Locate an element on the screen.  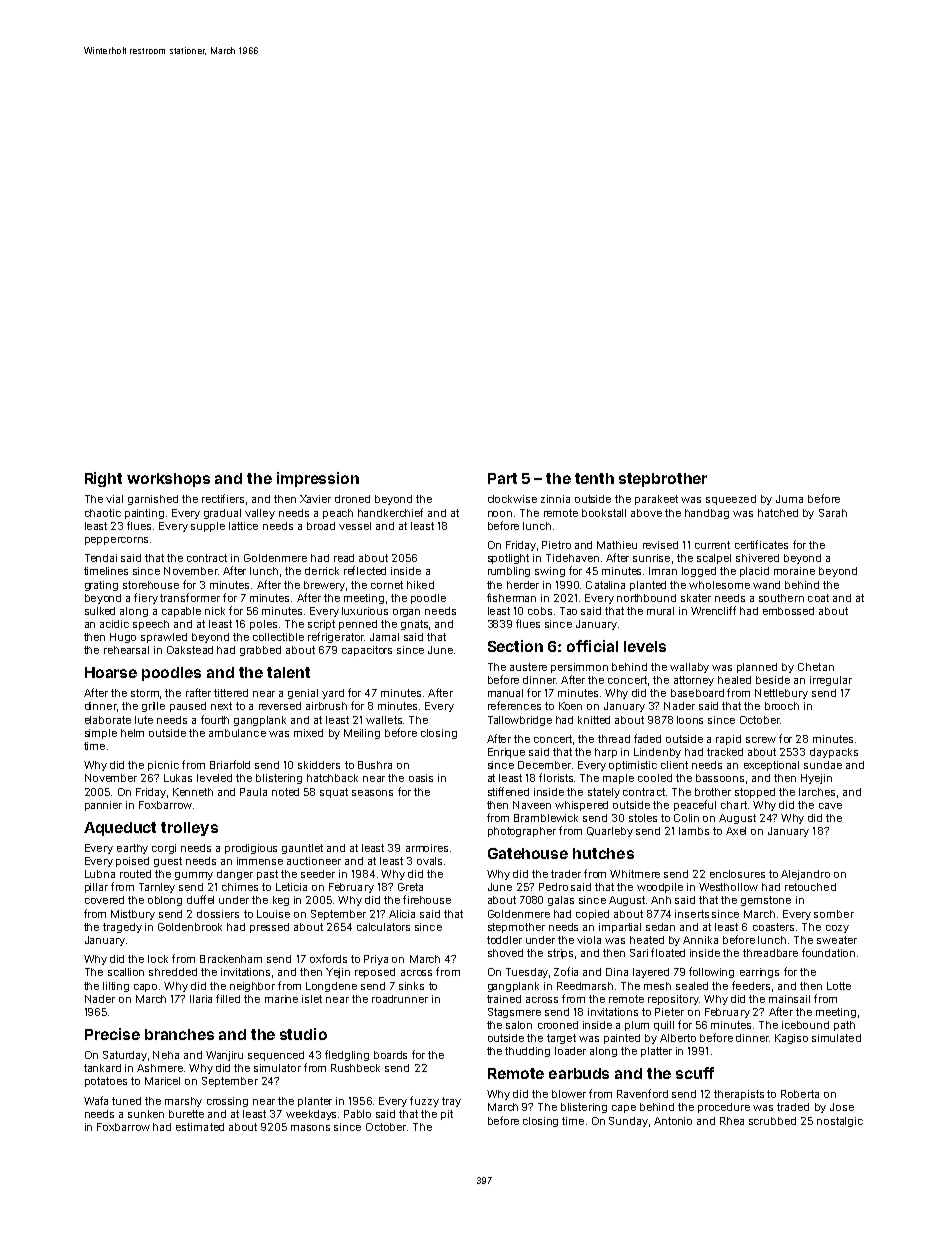
zinnia is located at coordinates (555, 499).
